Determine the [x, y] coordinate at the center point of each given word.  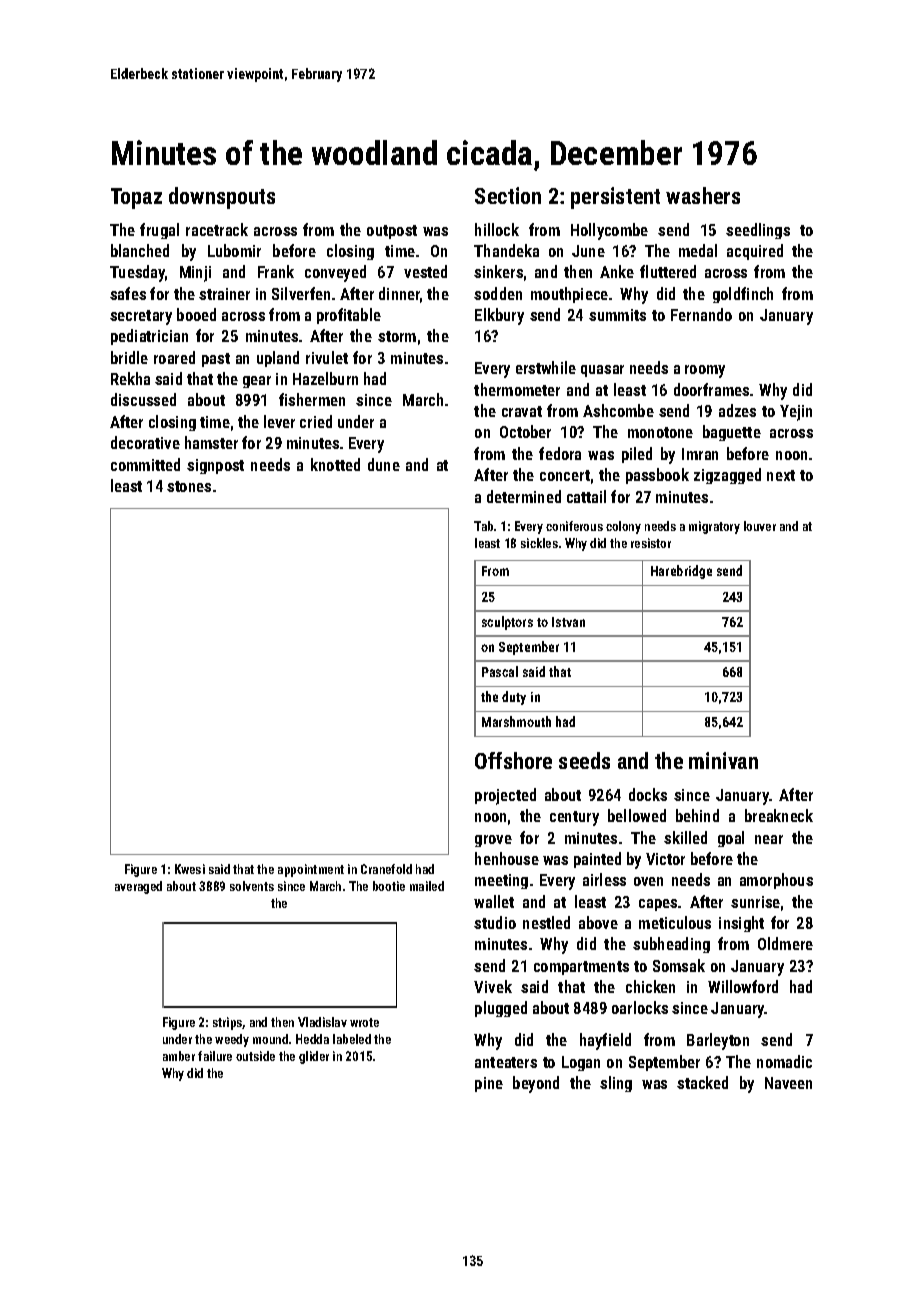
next [781, 475]
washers [703, 195]
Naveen [788, 1083]
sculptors [507, 623]
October [525, 431]
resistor [651, 543]
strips [228, 1023]
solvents [252, 886]
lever [279, 421]
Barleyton [718, 1041]
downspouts [222, 198]
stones [189, 486]
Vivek [493, 986]
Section [508, 195]
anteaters [506, 1062]
